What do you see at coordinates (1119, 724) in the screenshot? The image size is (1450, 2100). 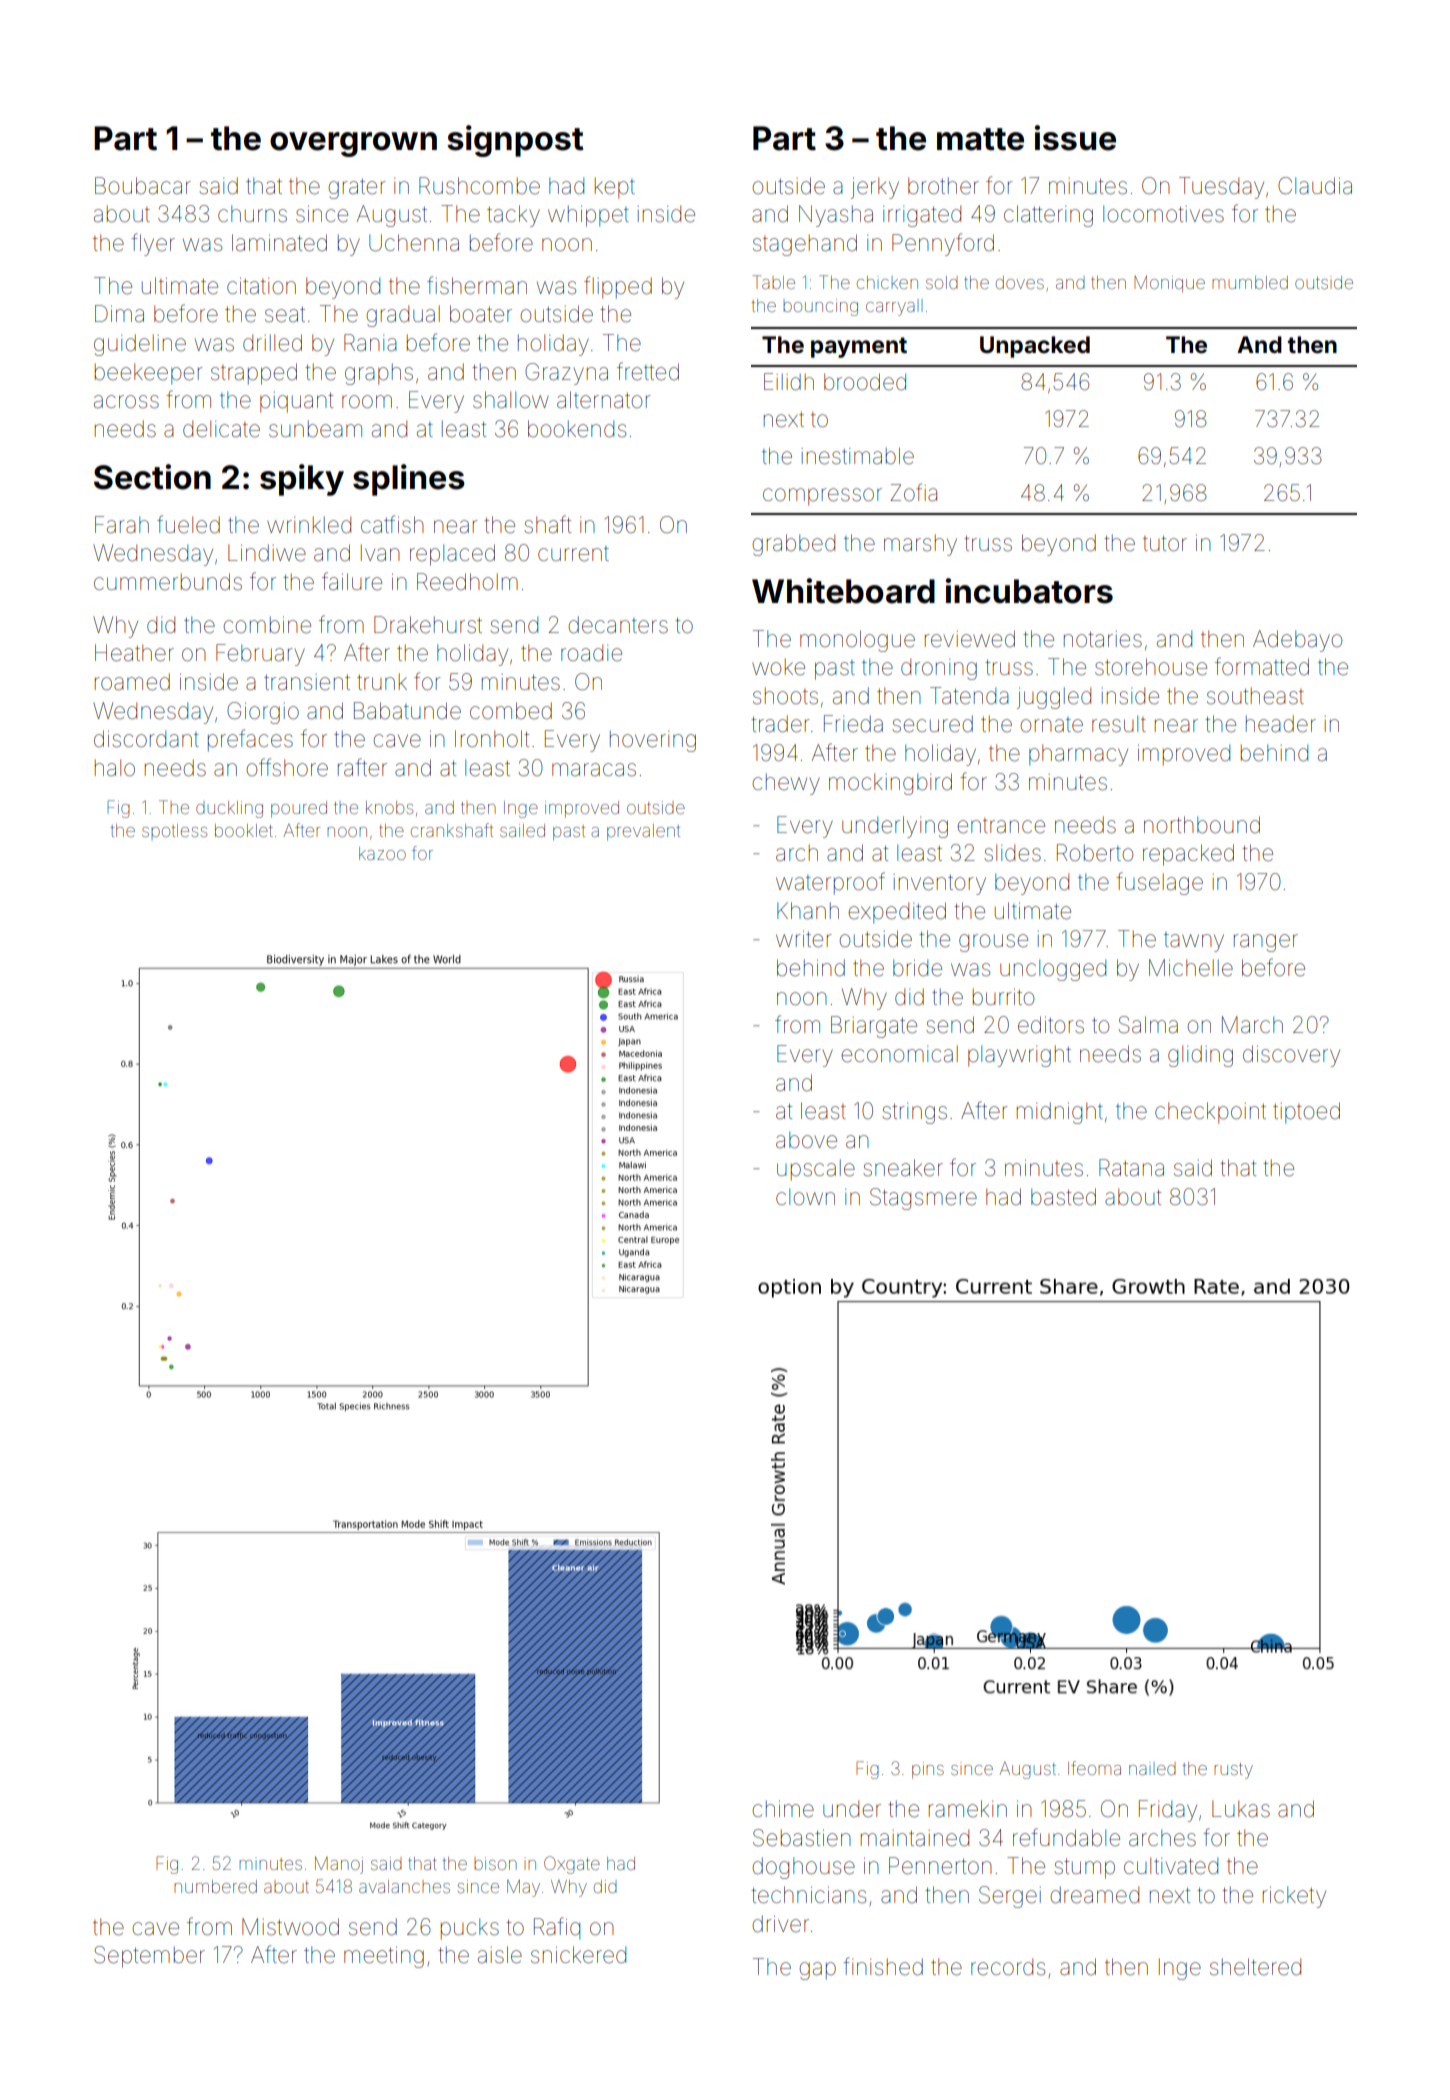 I see `result` at bounding box center [1119, 724].
